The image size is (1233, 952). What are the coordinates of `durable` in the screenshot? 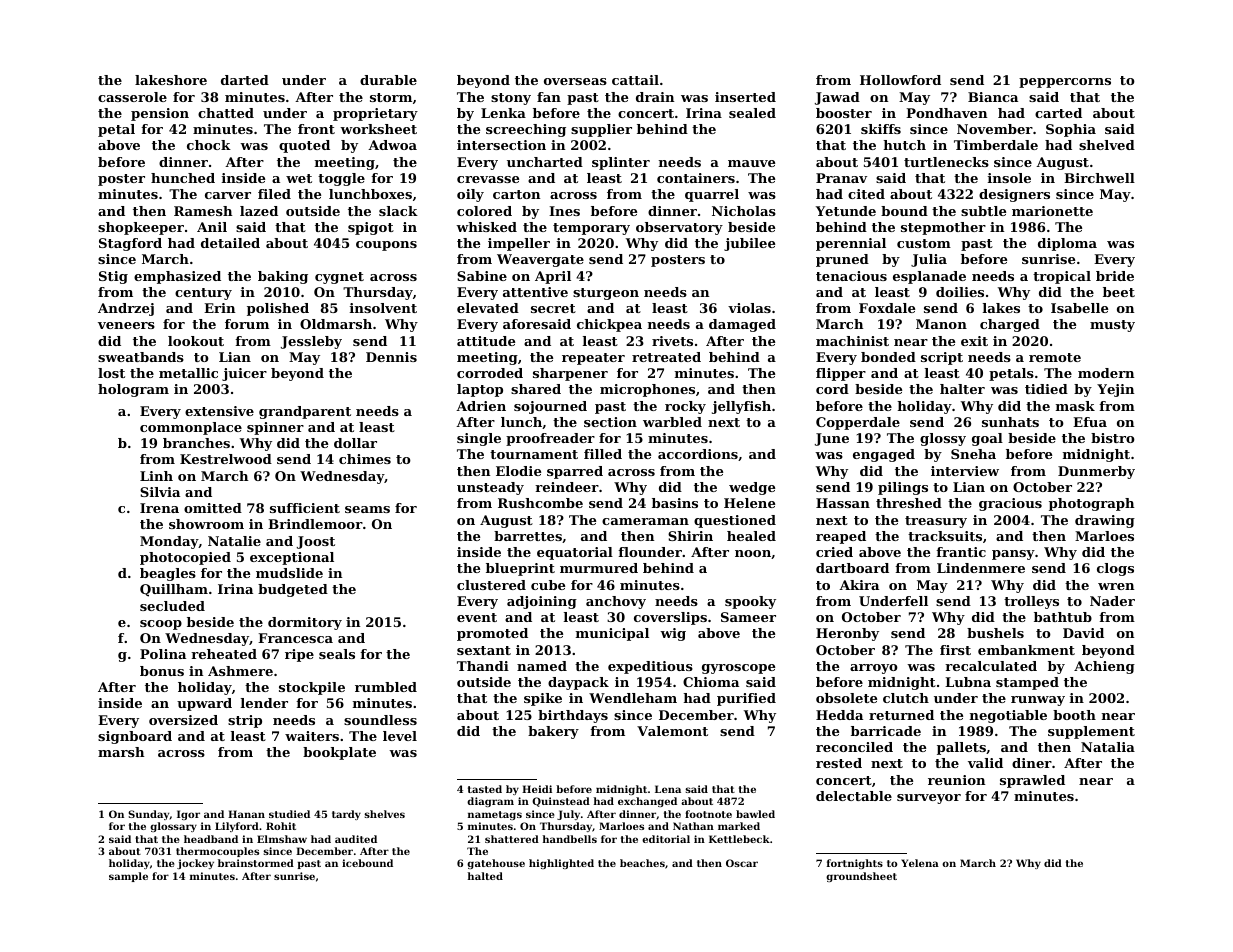 It's located at (388, 80).
